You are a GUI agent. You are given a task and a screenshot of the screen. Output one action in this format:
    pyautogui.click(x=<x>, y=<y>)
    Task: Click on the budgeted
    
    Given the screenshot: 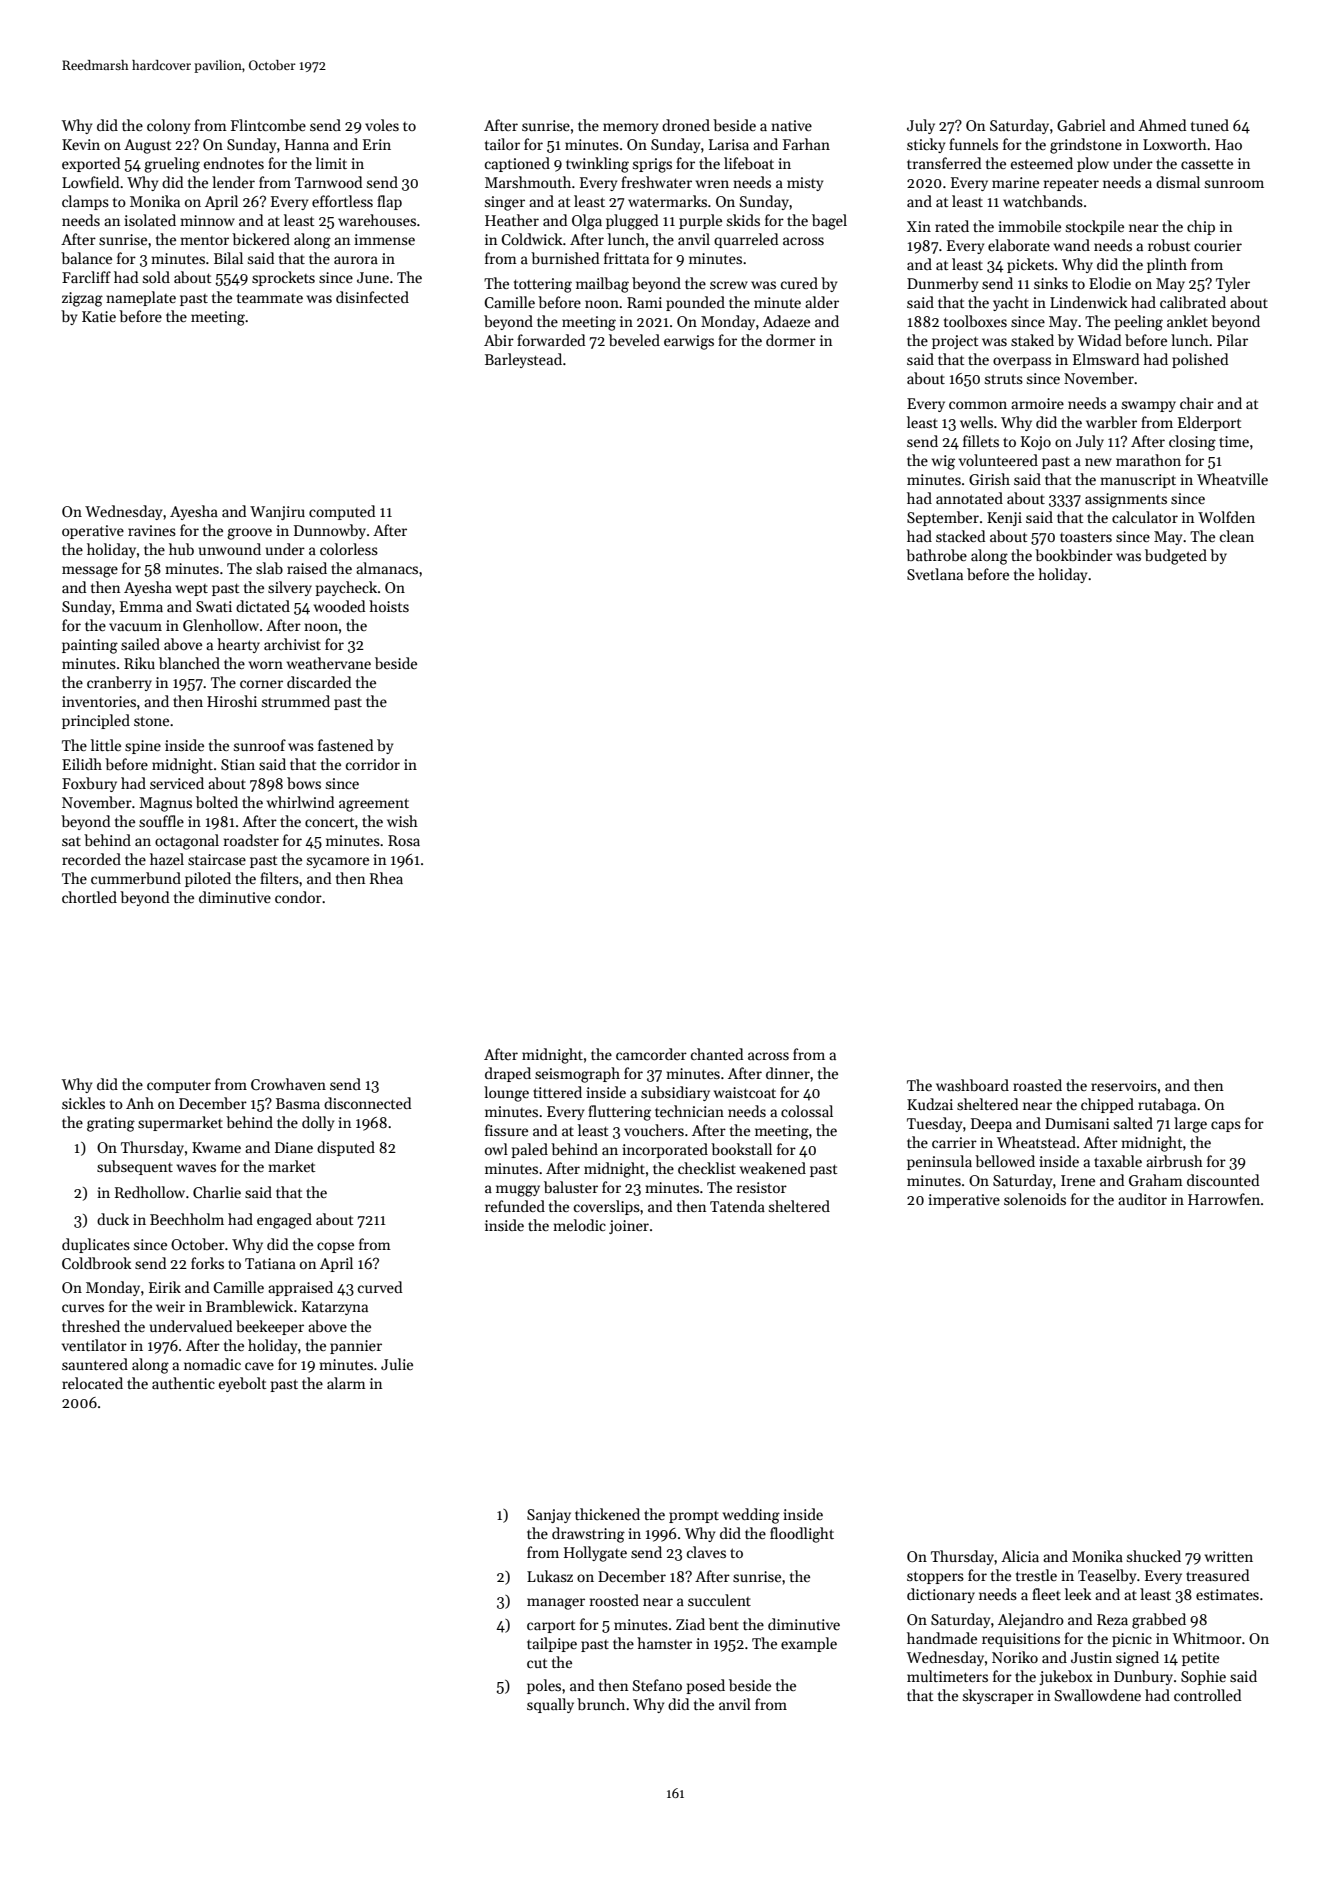 What is the action you would take?
    pyautogui.click(x=1176, y=557)
